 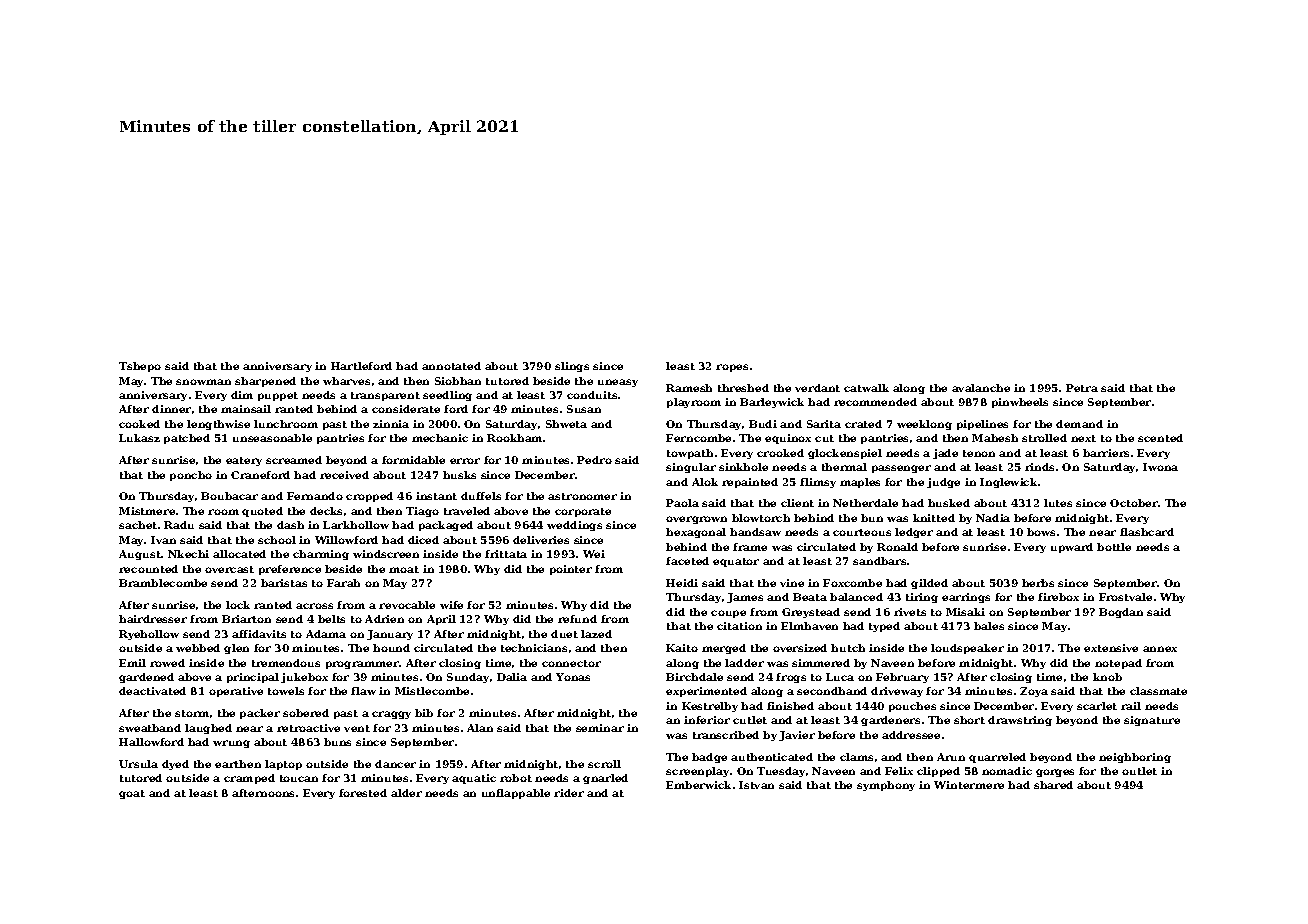 I want to click on annotated, so click(x=451, y=366).
